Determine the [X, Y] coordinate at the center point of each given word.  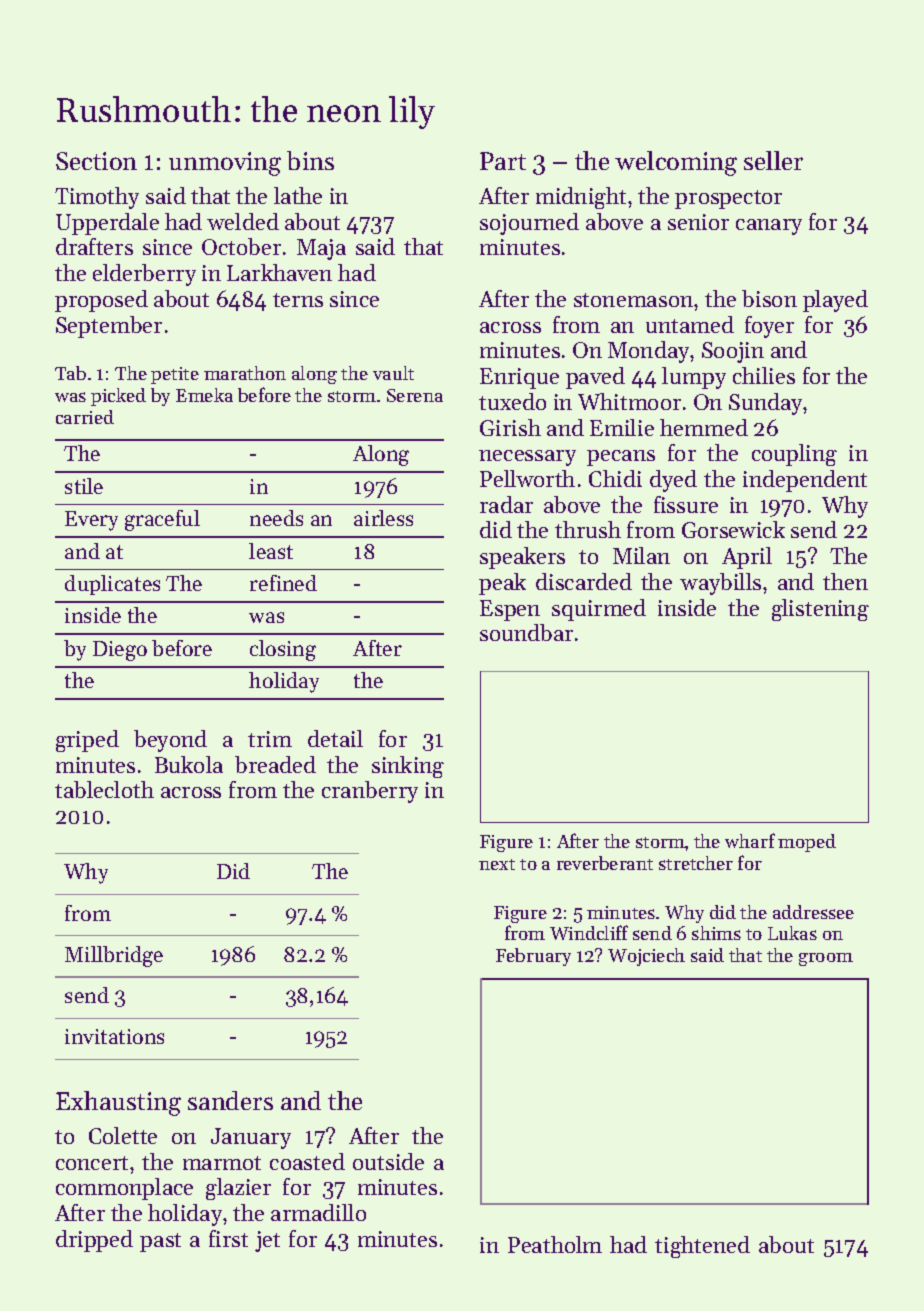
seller [773, 160]
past [160, 1242]
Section [96, 161]
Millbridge [114, 956]
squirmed [599, 610]
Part [503, 161]
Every [91, 521]
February [533, 957]
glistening [820, 610]
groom [826, 959]
